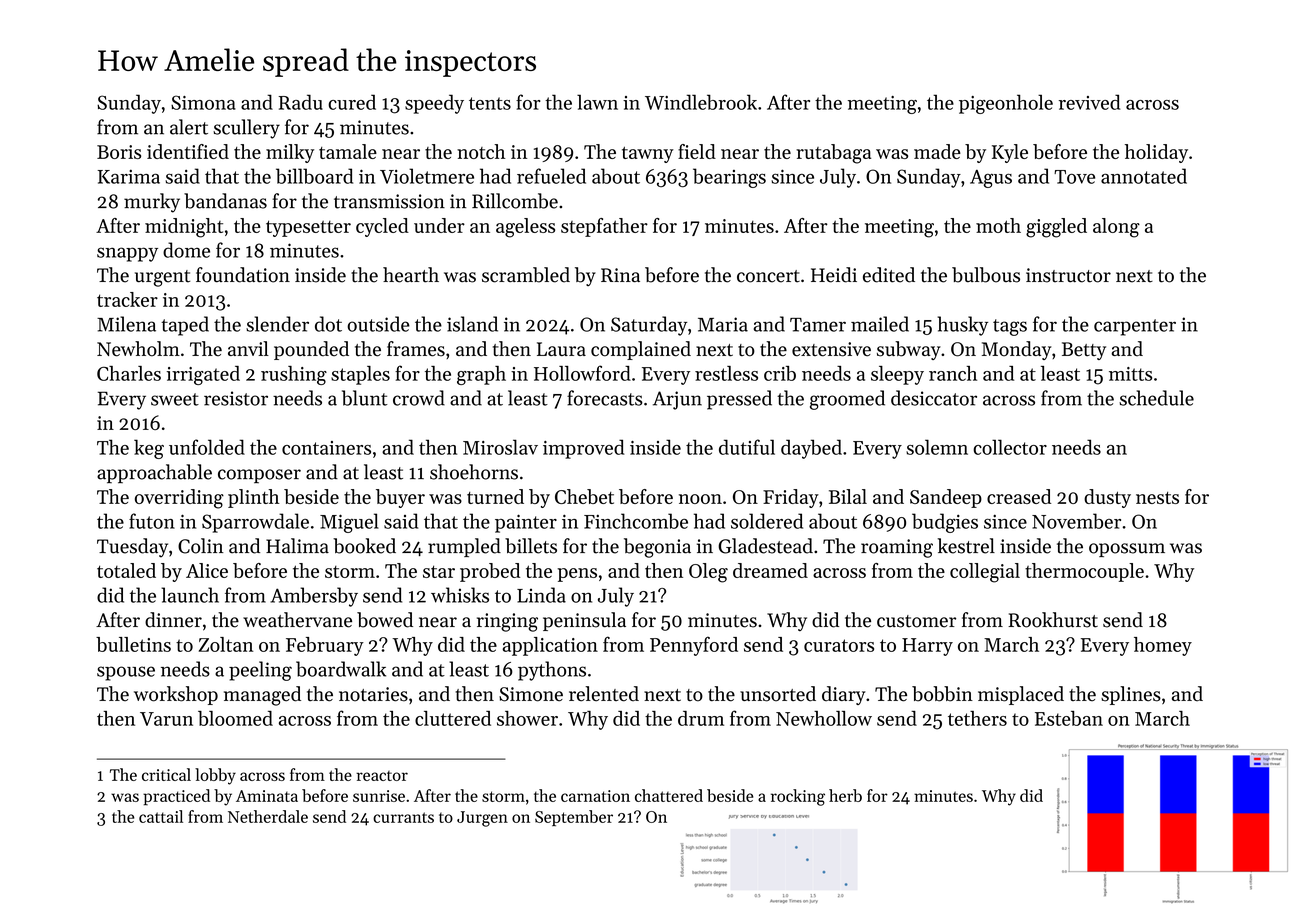 This document has height=924, width=1308. Describe the element at coordinates (582, 373) in the document. I see `Hollowford` at that location.
